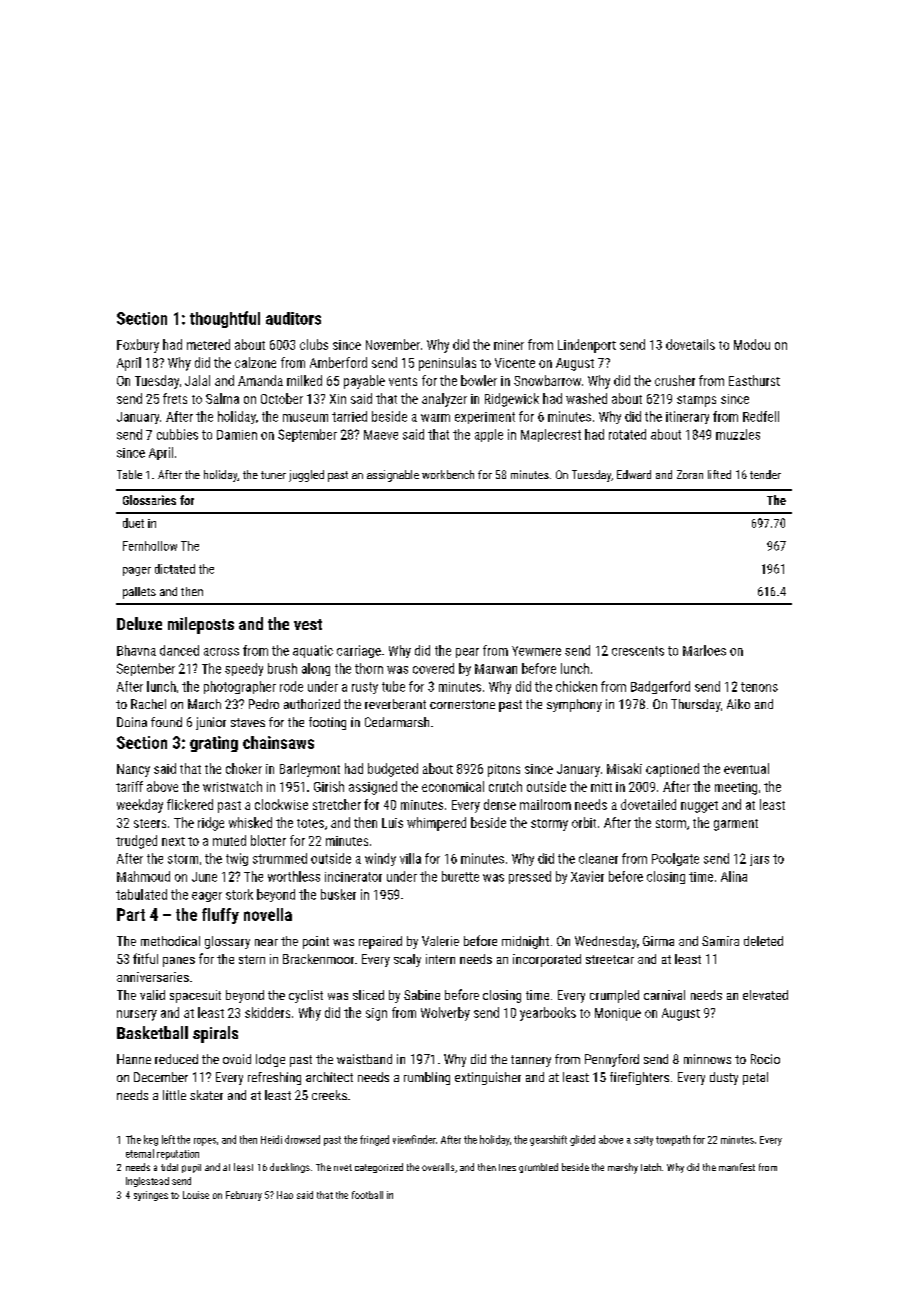  Describe the element at coordinates (379, 1168) in the screenshot. I see `categorized` at that location.
